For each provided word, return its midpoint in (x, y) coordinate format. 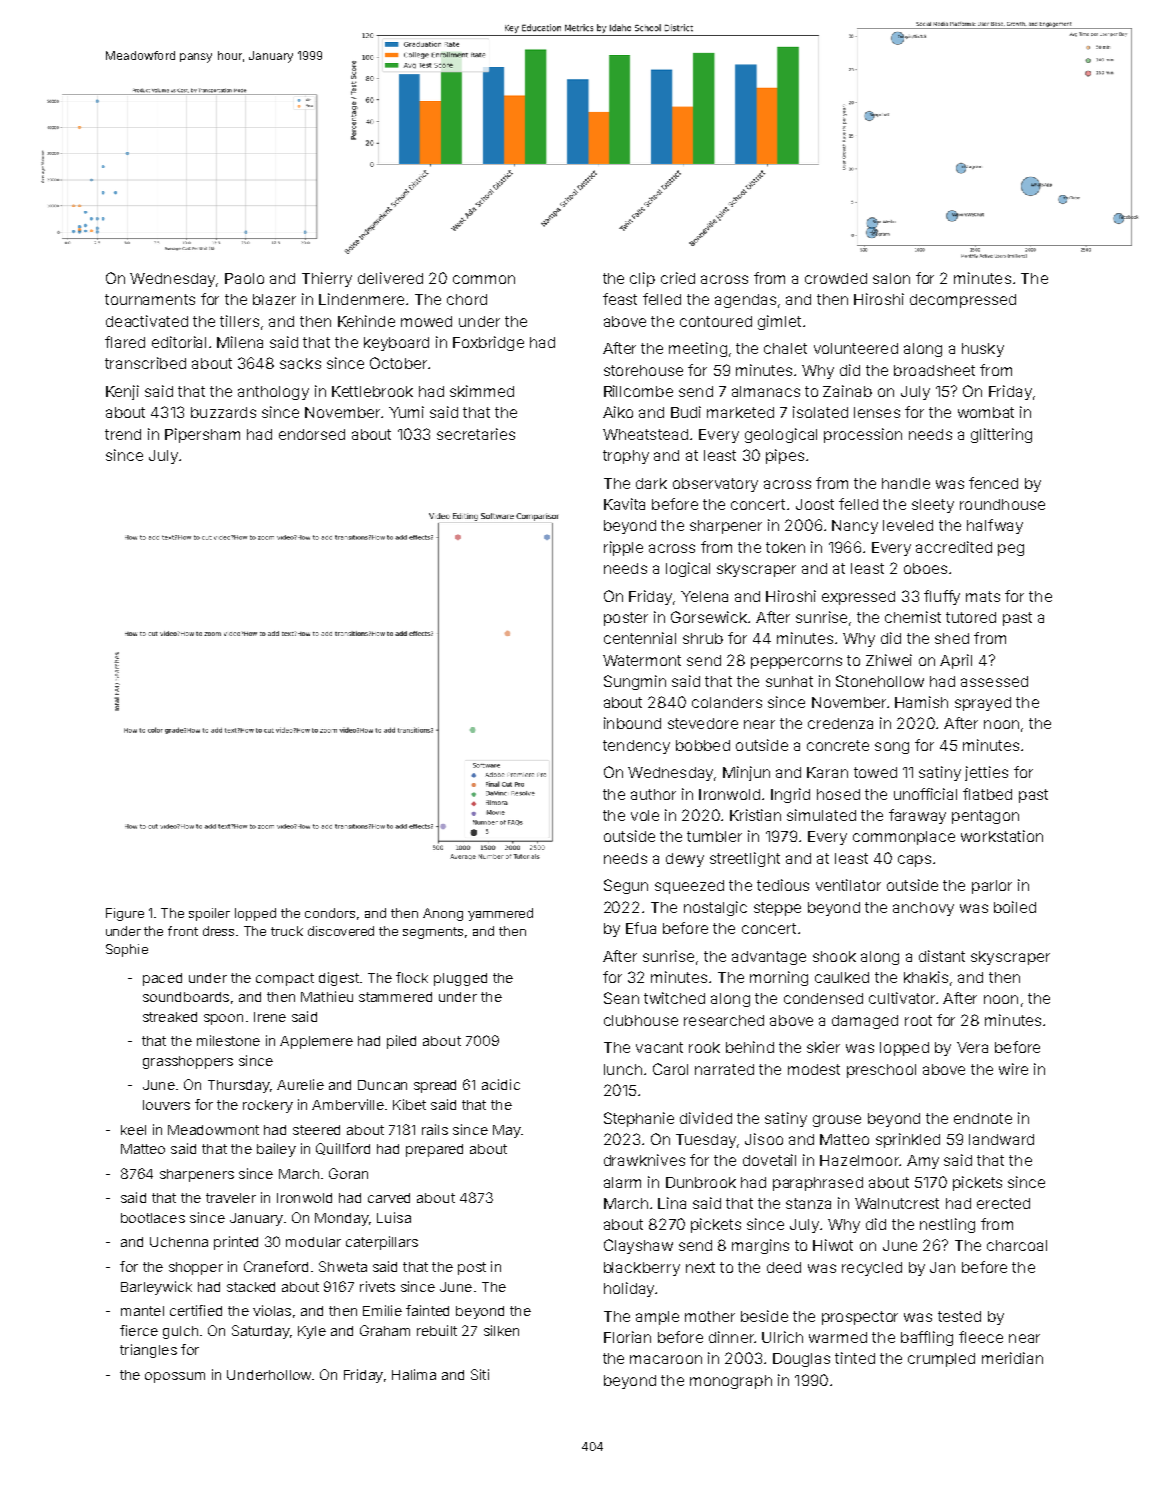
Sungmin (635, 682)
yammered (500, 914)
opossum (175, 1377)
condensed (823, 998)
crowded (836, 278)
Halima (414, 1374)
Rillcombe (638, 391)
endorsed (312, 434)
